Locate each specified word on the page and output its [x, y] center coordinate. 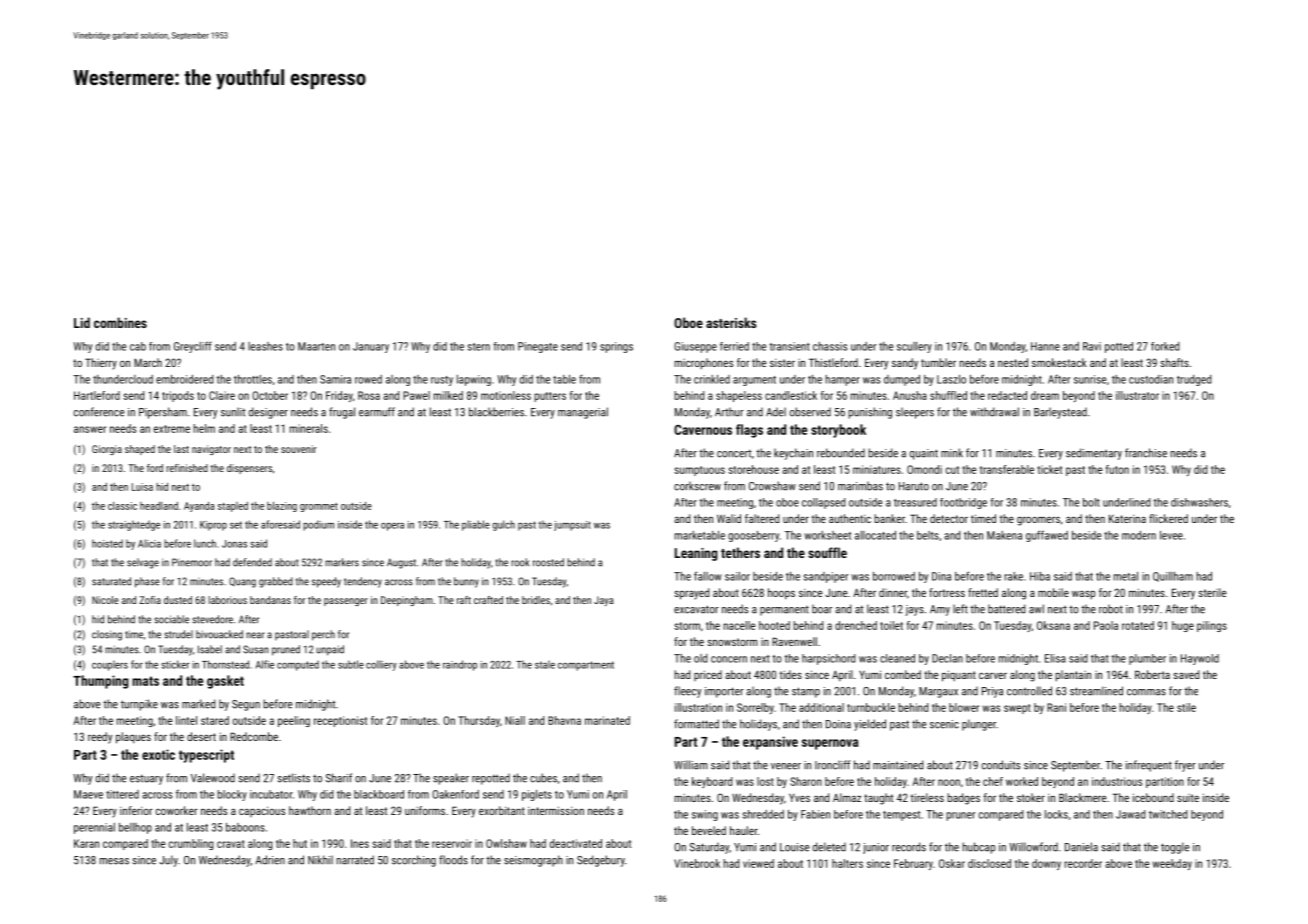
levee [1171, 535]
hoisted [107, 543]
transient [790, 346]
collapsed [823, 503]
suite [1188, 798]
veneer [786, 766]
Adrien [270, 860]
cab [138, 346]
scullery [914, 347]
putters [550, 397]
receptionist [340, 721]
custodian [1151, 379]
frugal [342, 413]
